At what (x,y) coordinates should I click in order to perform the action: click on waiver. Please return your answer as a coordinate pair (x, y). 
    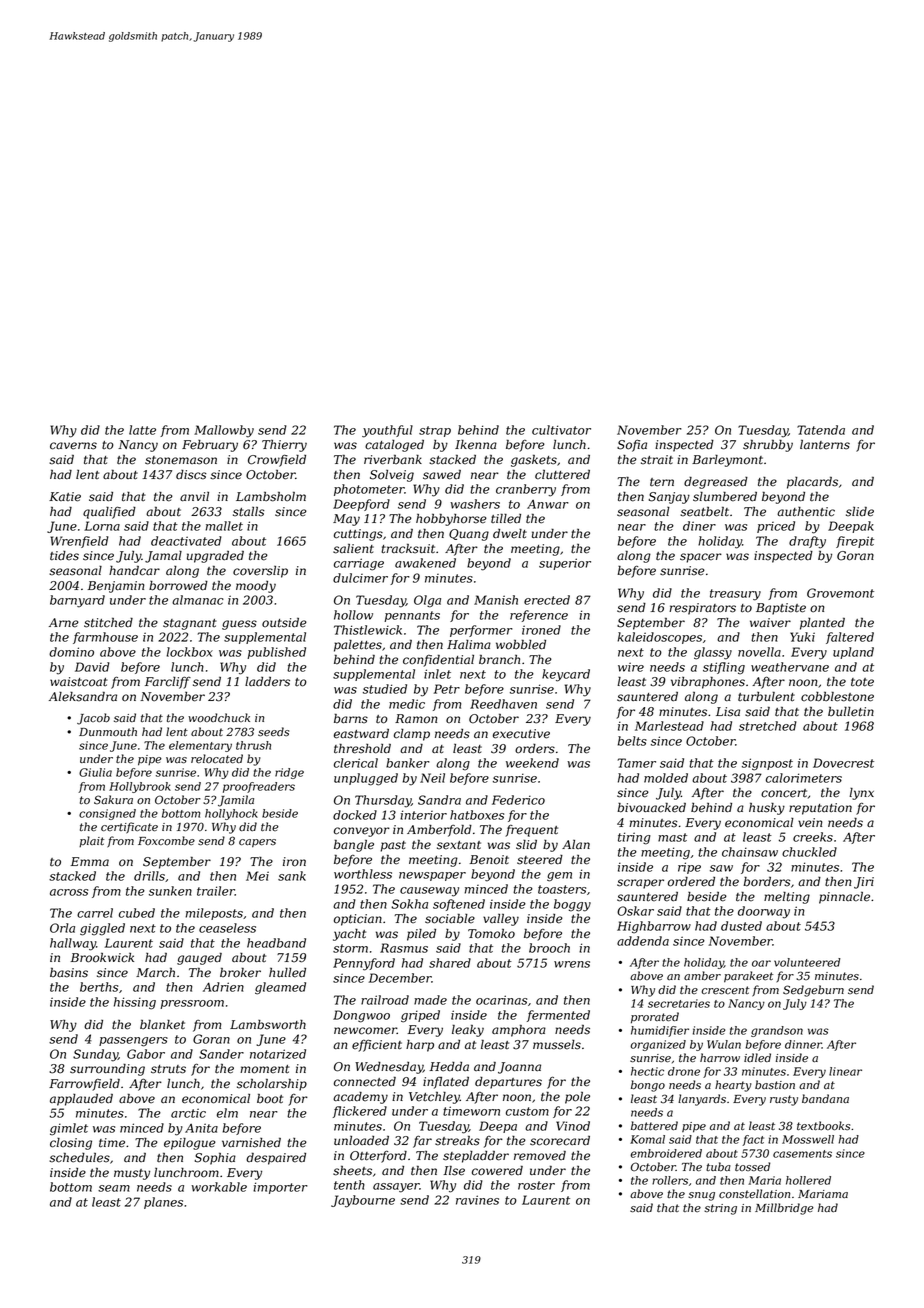
    Looking at the image, I should click on (770, 623).
